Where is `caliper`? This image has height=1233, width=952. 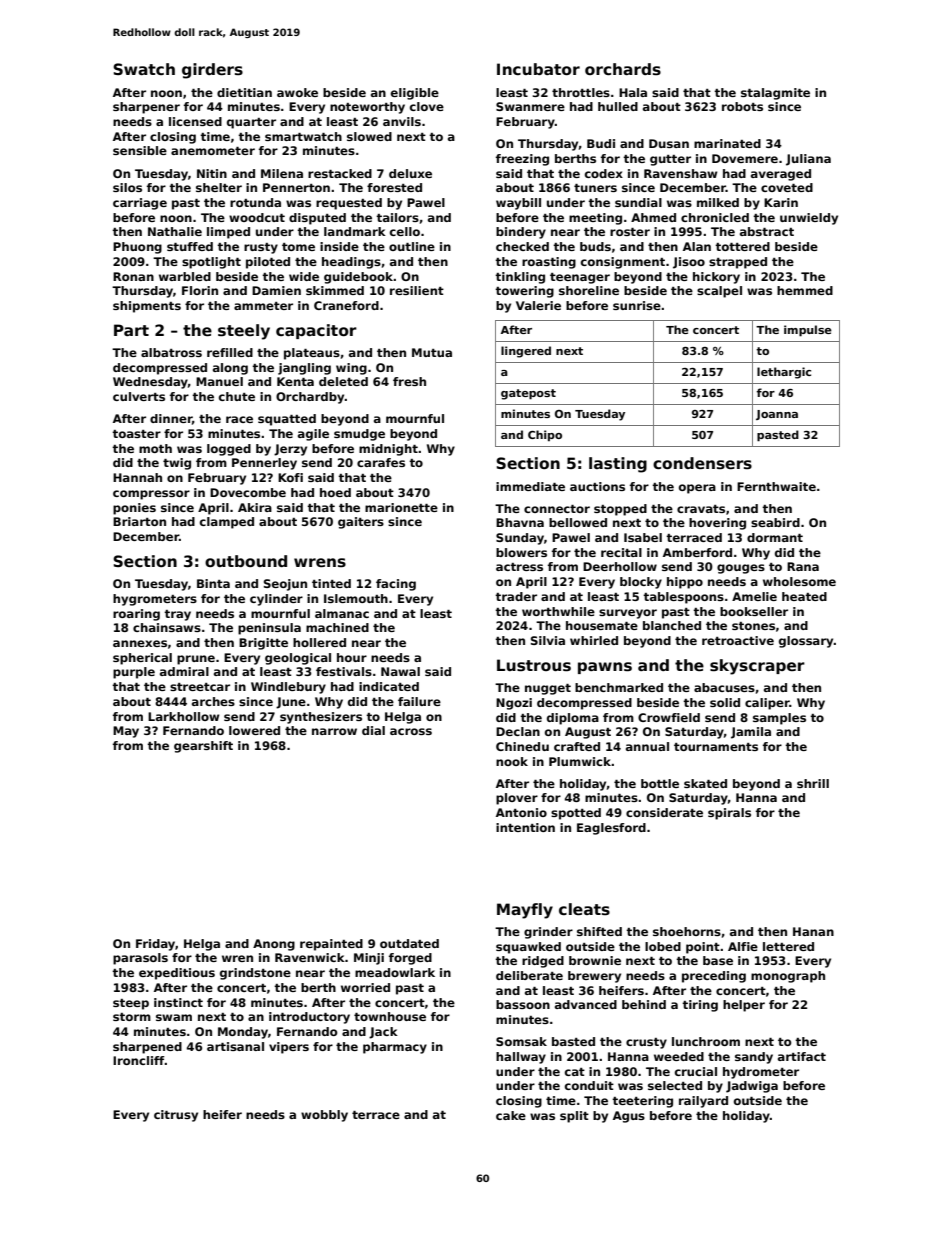
caliper is located at coordinates (767, 704).
